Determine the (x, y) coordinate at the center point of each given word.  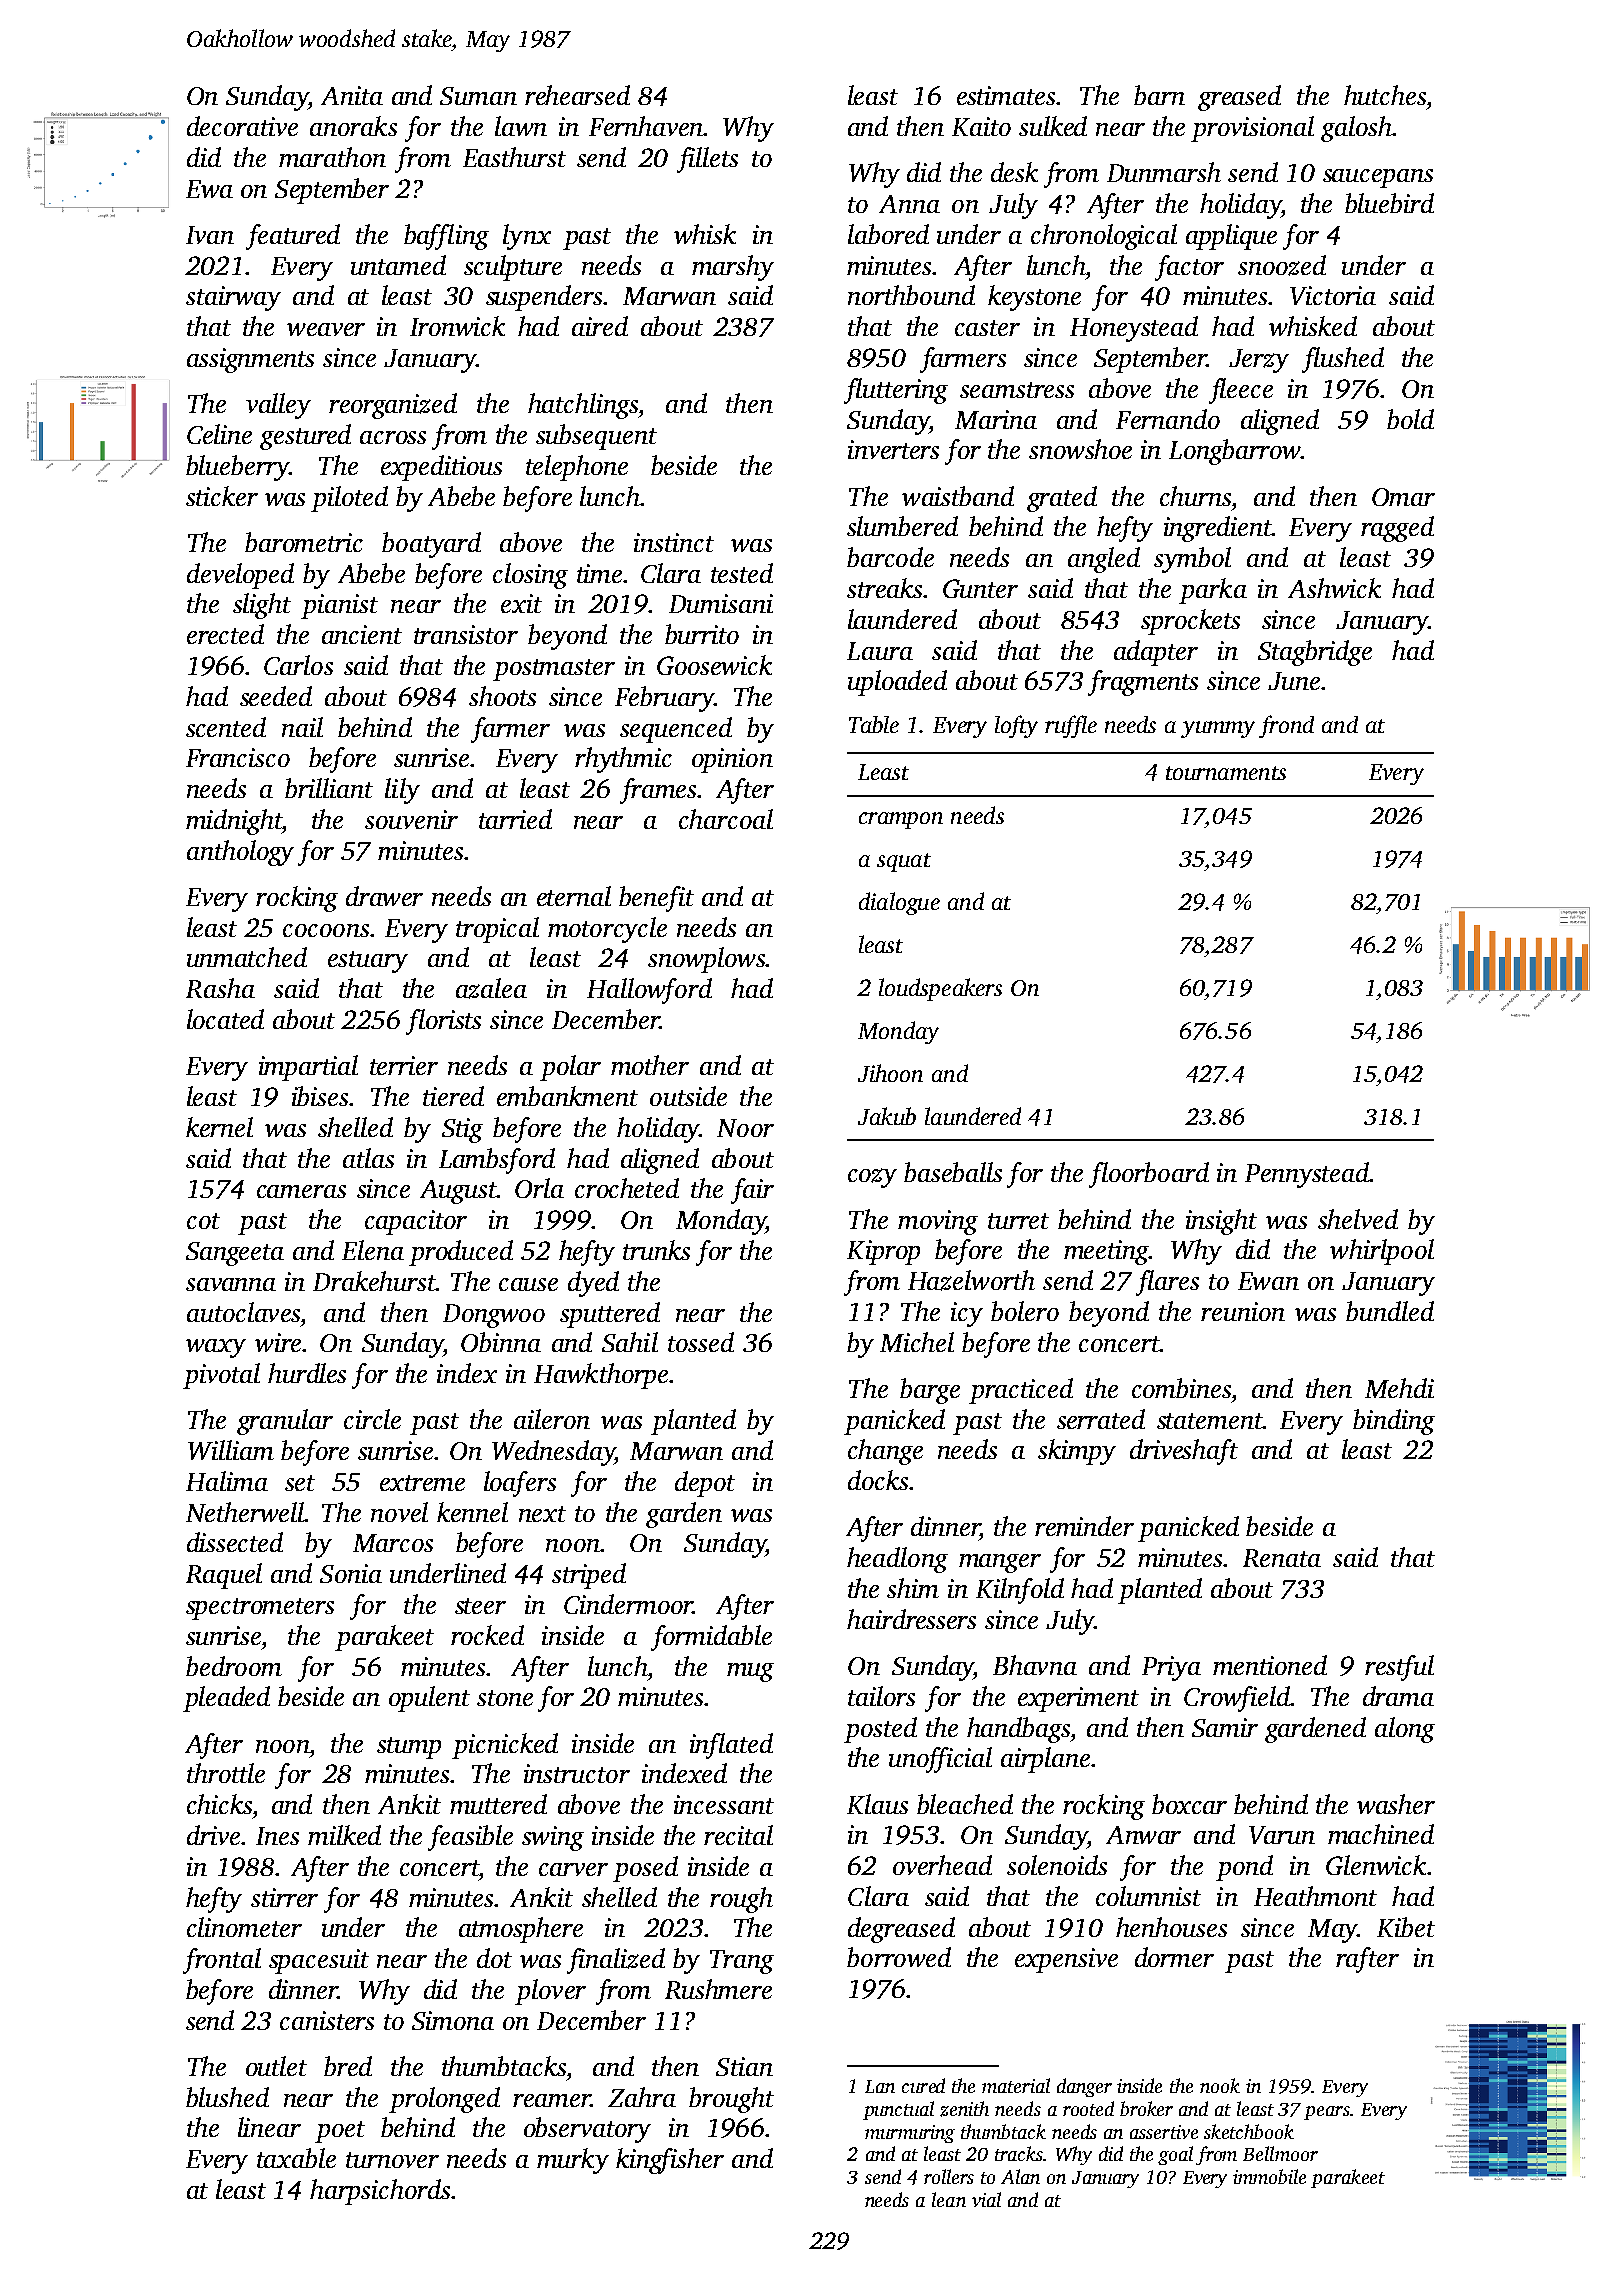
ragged (1397, 529)
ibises (320, 1096)
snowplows (706, 960)
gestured (305, 437)
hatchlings (583, 406)
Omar (1403, 497)
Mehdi (1399, 1388)
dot (494, 1958)
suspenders (544, 298)
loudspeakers (940, 989)
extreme (422, 1483)
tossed (701, 1342)
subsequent (596, 437)
